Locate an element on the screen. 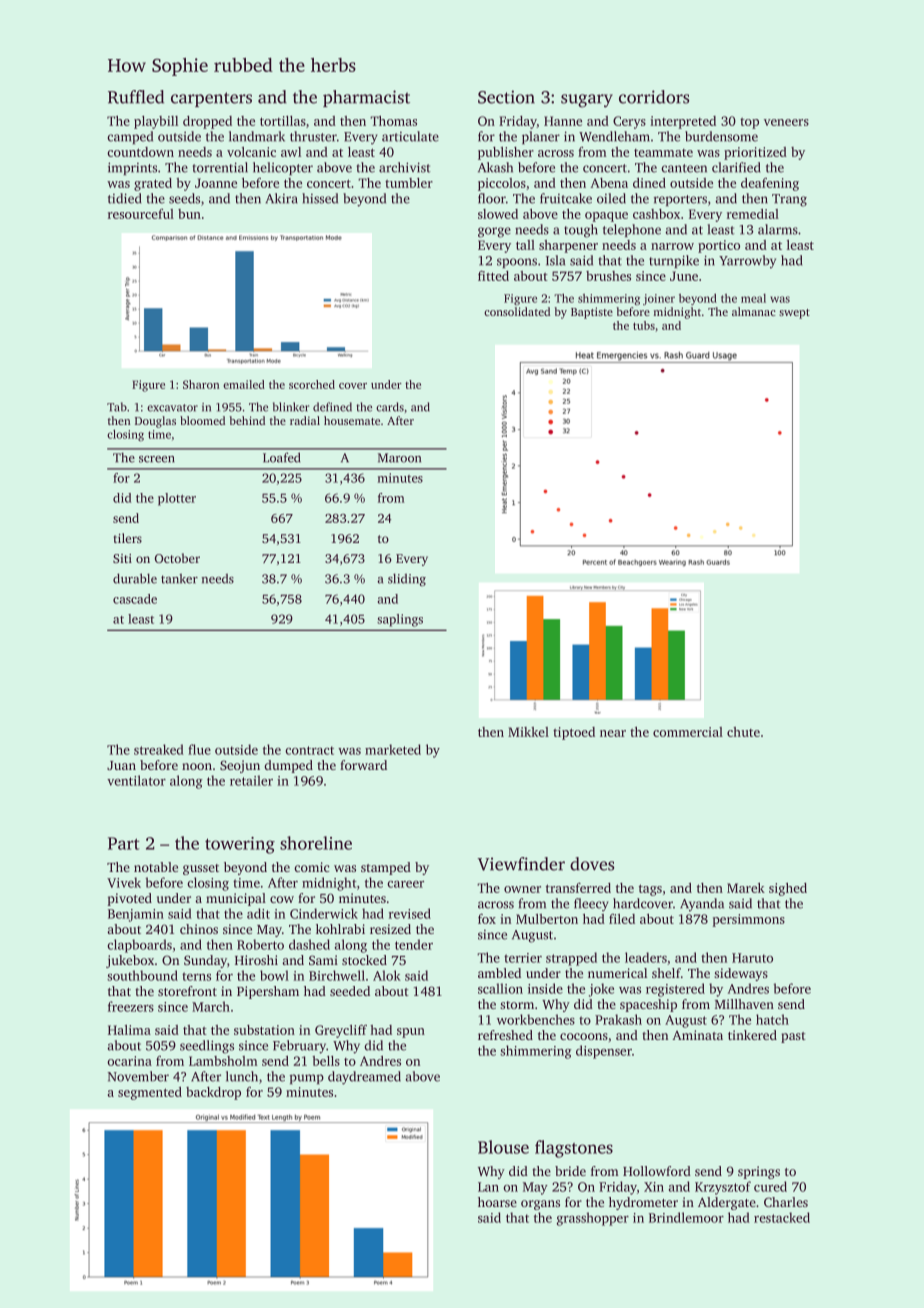  segmented is located at coordinates (150, 1093).
